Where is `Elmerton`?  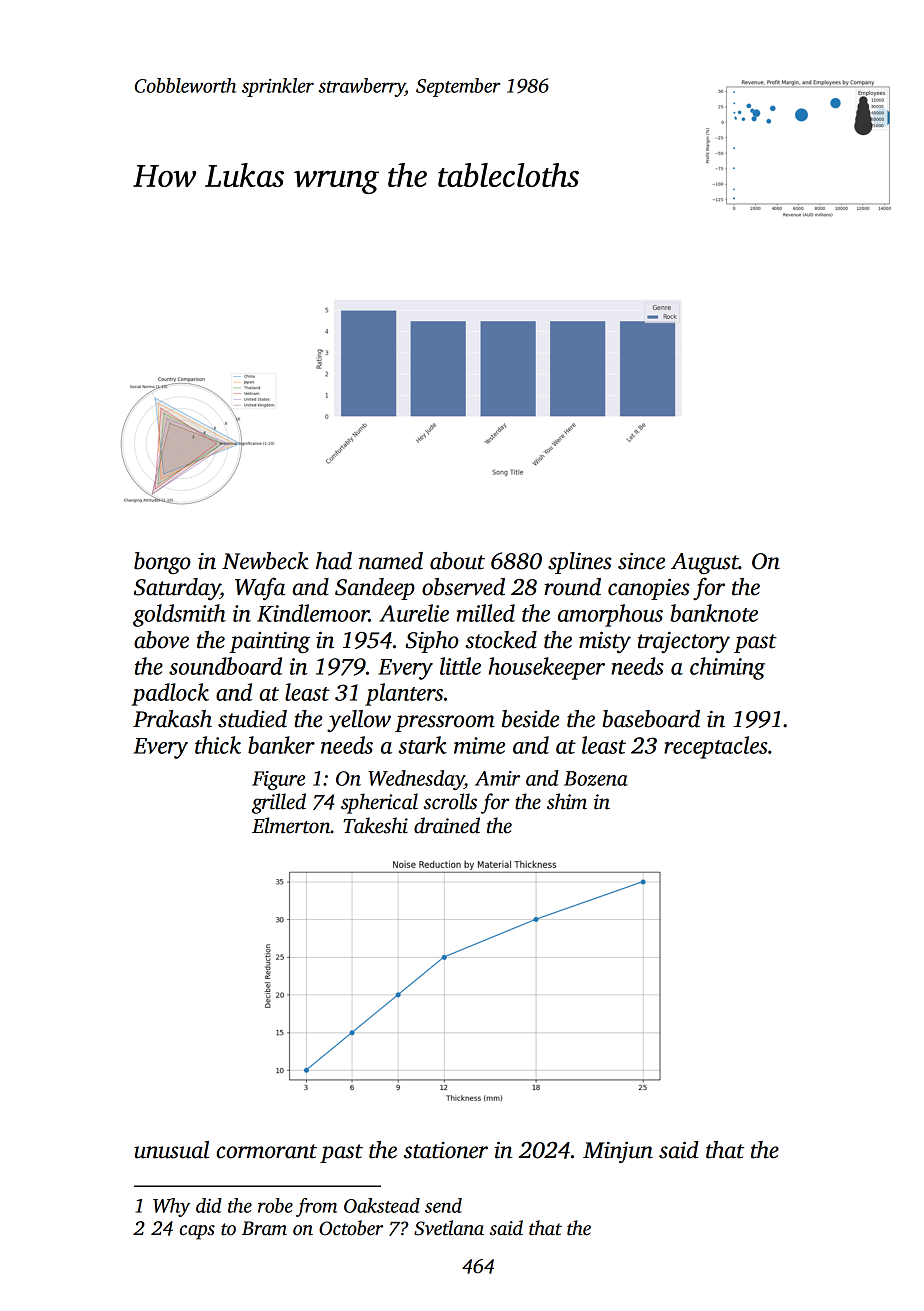
Elmerton is located at coordinates (291, 825).
